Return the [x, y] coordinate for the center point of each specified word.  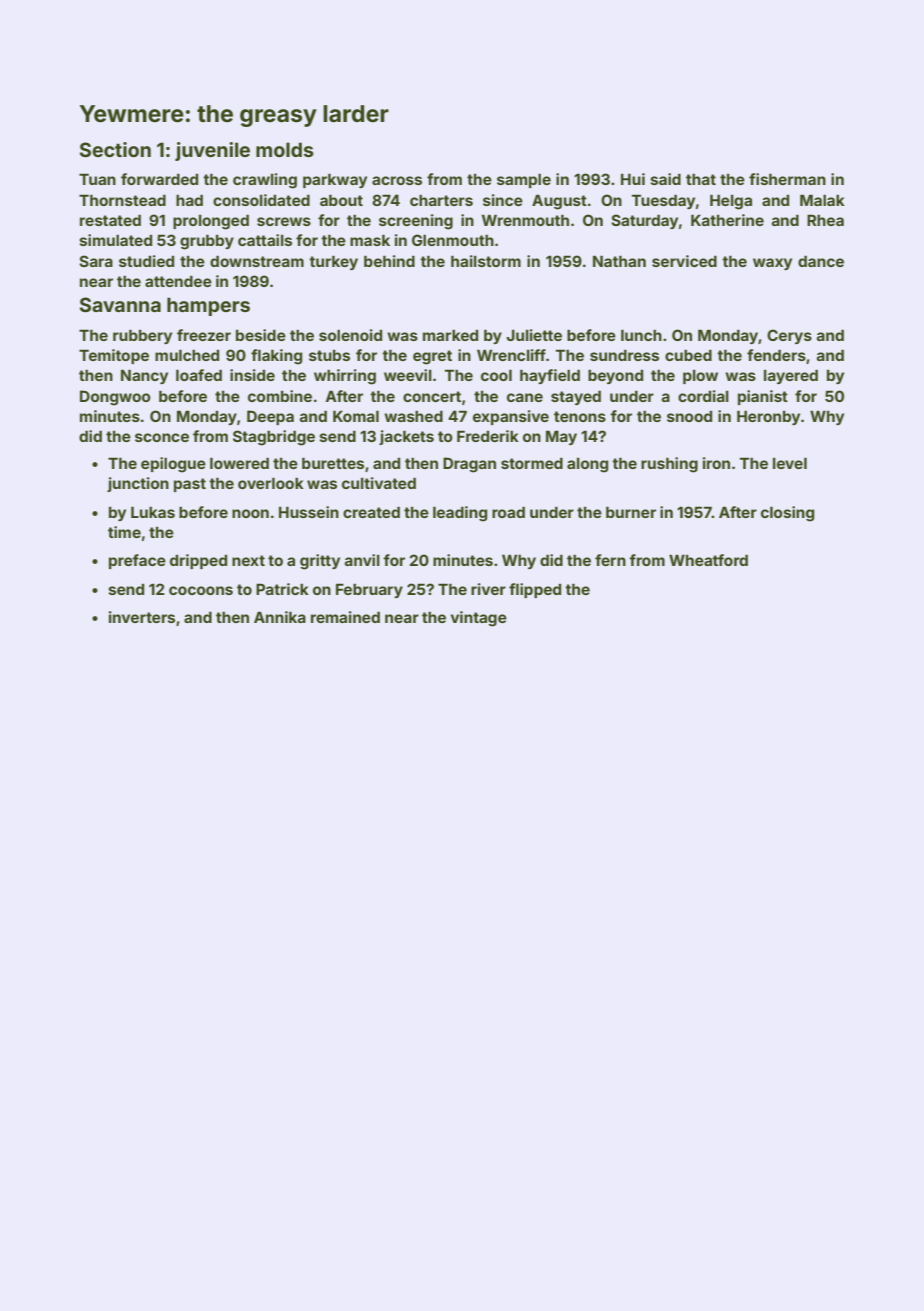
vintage [479, 619]
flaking [276, 357]
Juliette [534, 335]
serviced [684, 261]
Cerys [789, 336]
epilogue [173, 465]
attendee [178, 281]
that [701, 179]
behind [389, 261]
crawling [265, 181]
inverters [142, 617]
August [559, 202]
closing [787, 514]
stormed [532, 463]
